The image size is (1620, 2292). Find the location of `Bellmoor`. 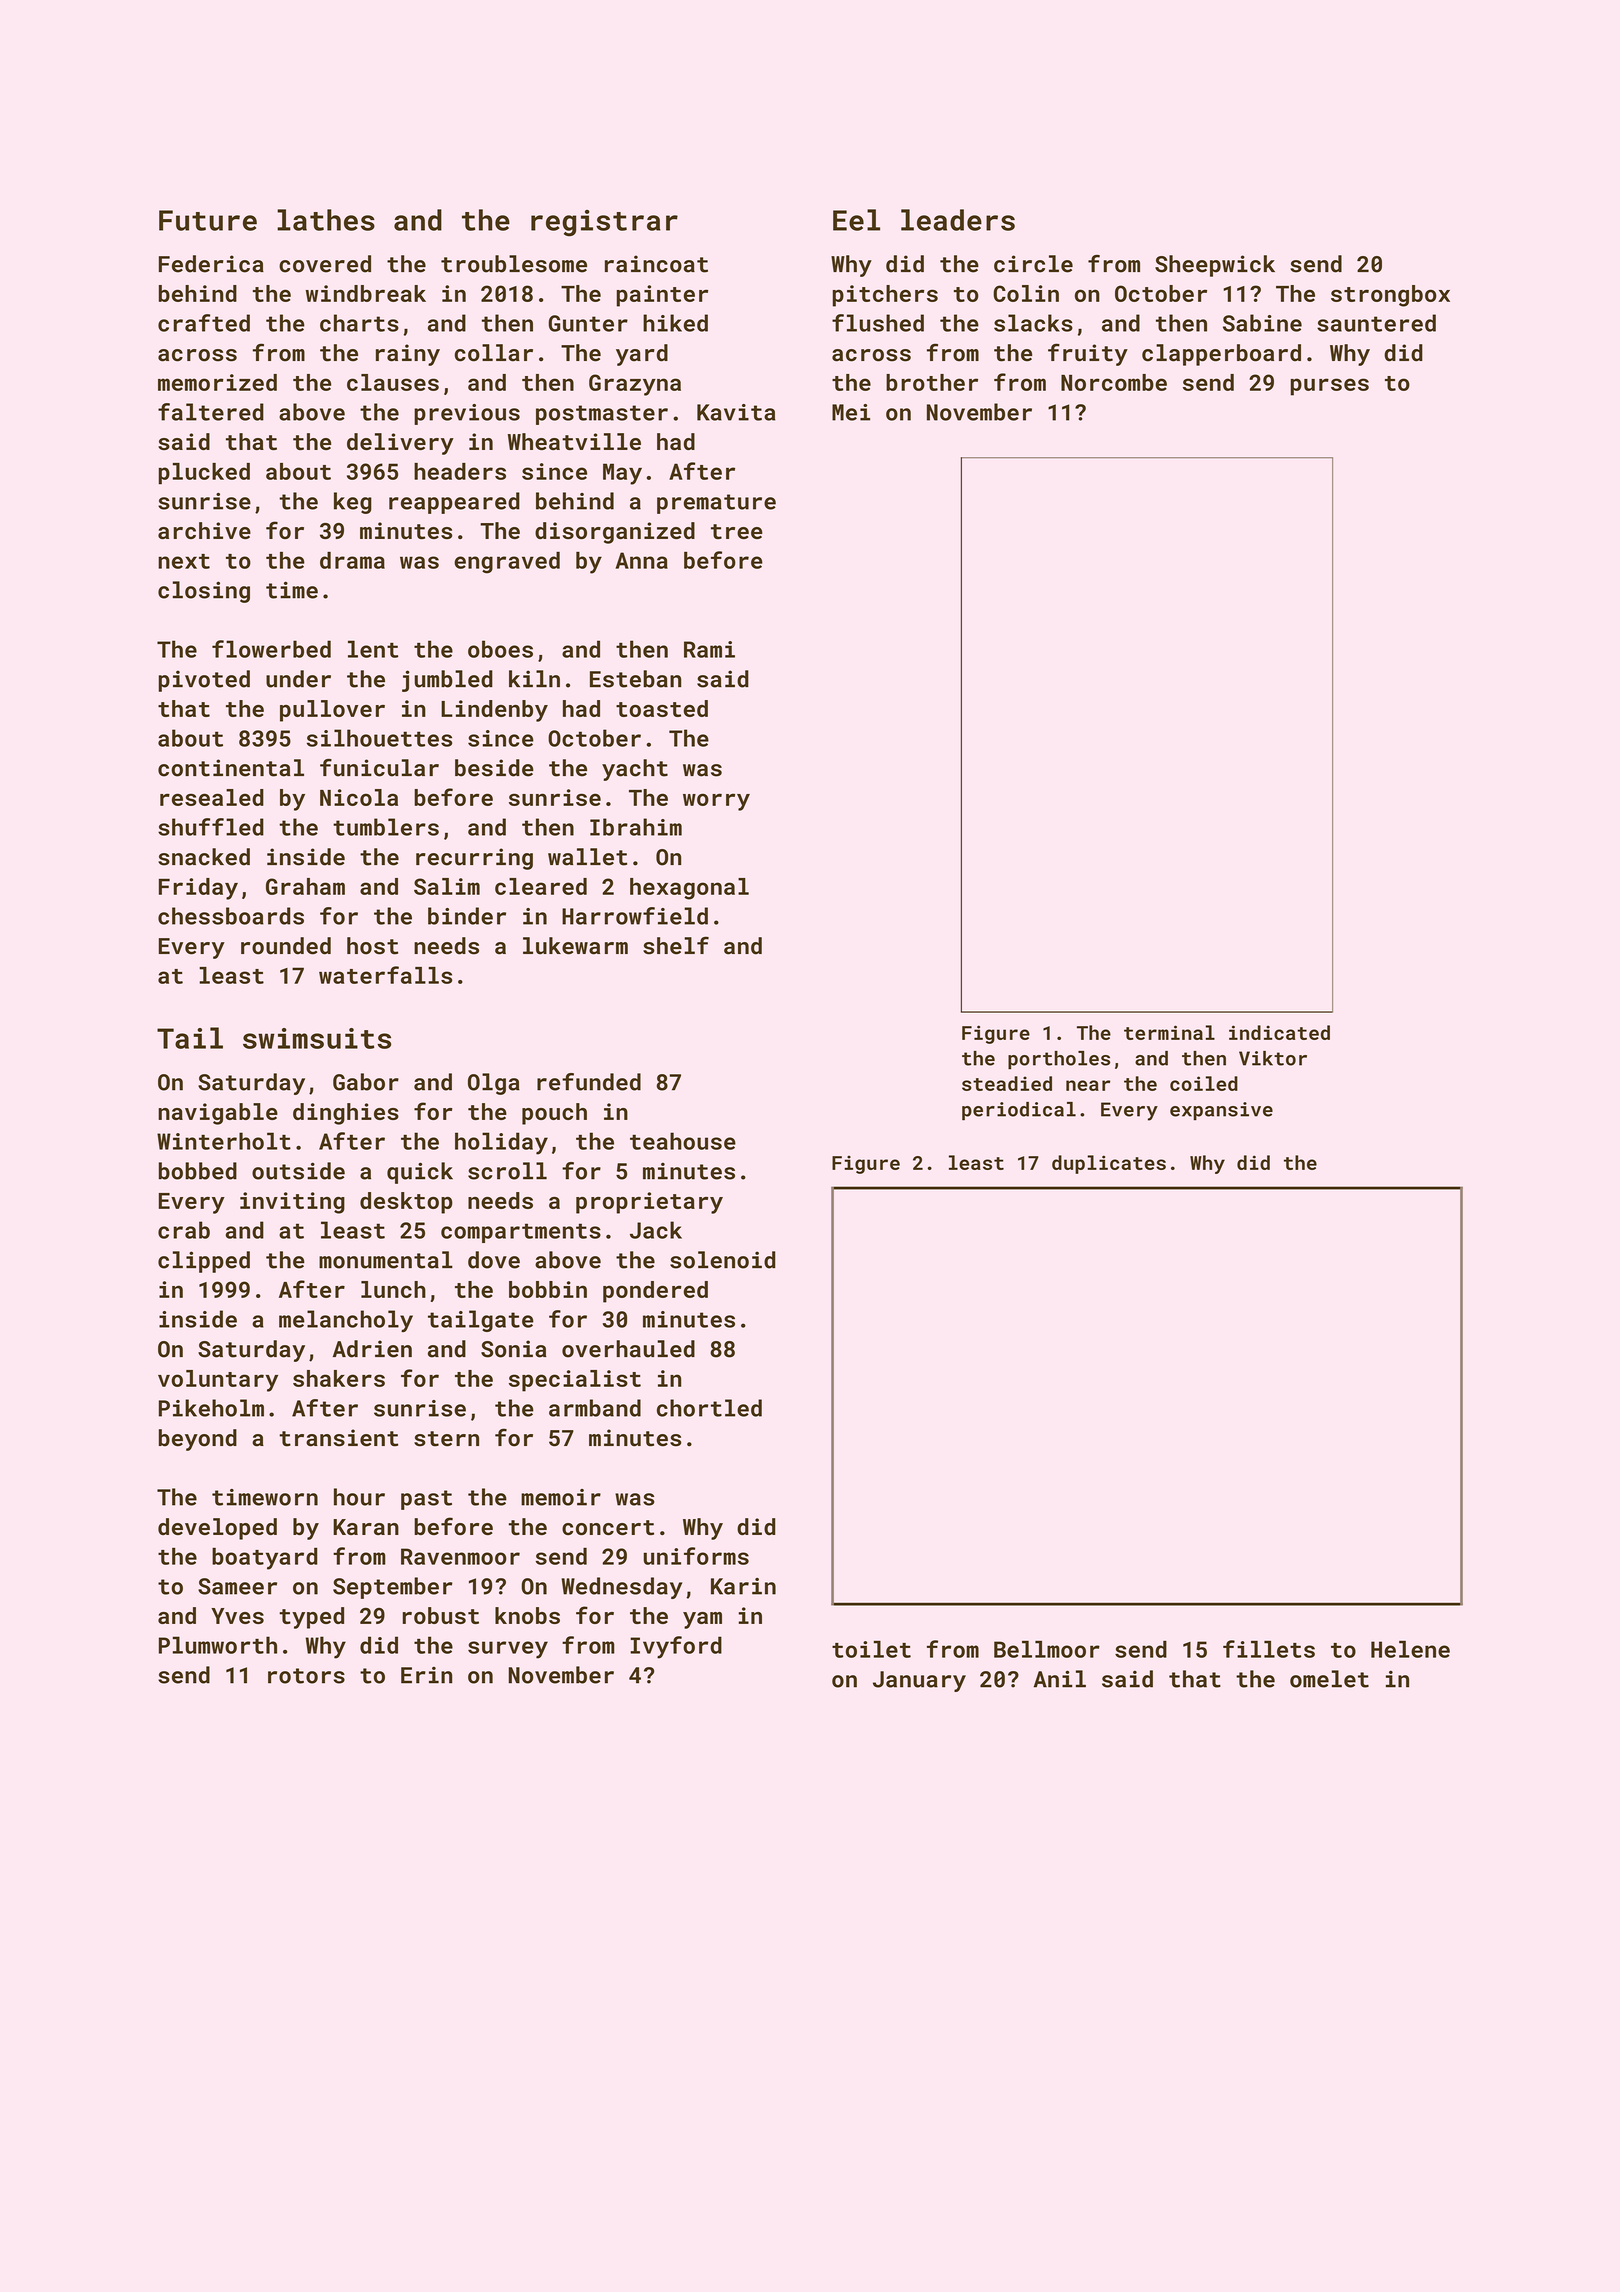

Bellmoor is located at coordinates (1047, 1649).
